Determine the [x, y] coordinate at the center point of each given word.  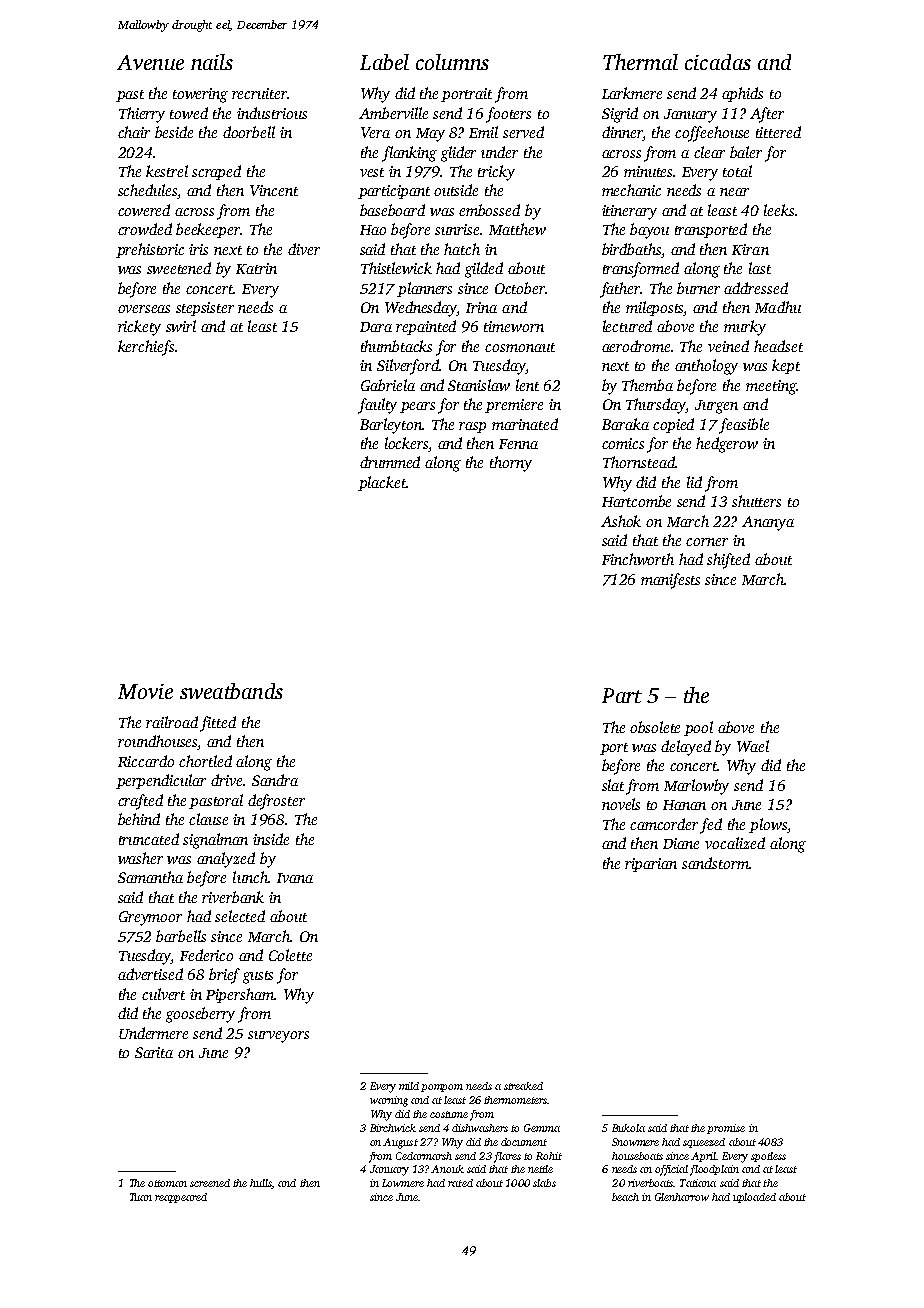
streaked [523, 1086]
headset [778, 346]
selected [240, 916]
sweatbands [231, 691]
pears [417, 407]
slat [614, 786]
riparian [651, 865]
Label [384, 62]
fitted [218, 724]
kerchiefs [146, 348]
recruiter [260, 93]
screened [210, 1183]
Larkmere [632, 93]
